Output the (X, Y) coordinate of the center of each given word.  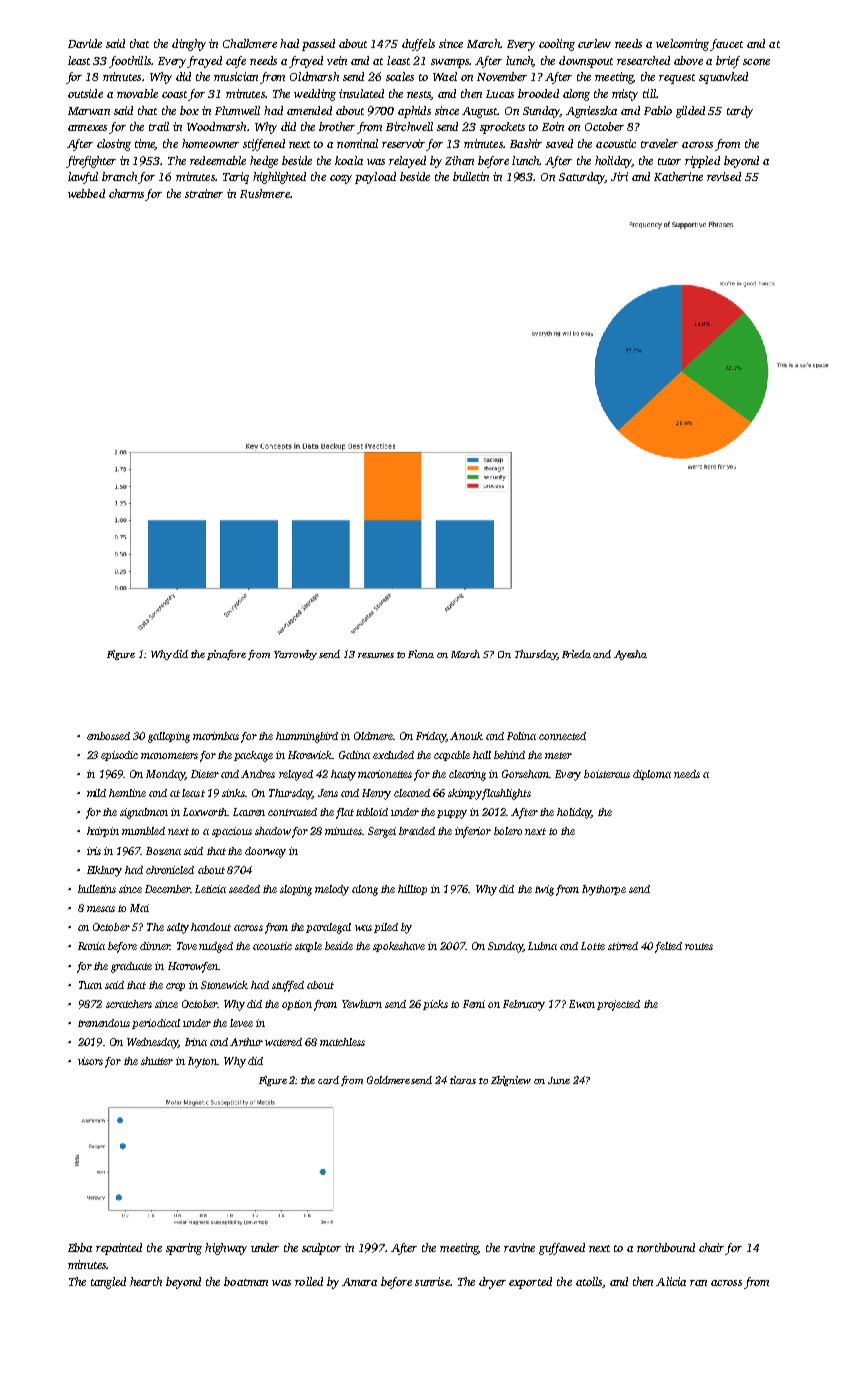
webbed (86, 193)
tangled (108, 1283)
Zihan (459, 160)
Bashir (526, 143)
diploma (652, 775)
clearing (467, 775)
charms (126, 193)
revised (724, 176)
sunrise (432, 1281)
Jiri (619, 176)
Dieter (205, 774)
